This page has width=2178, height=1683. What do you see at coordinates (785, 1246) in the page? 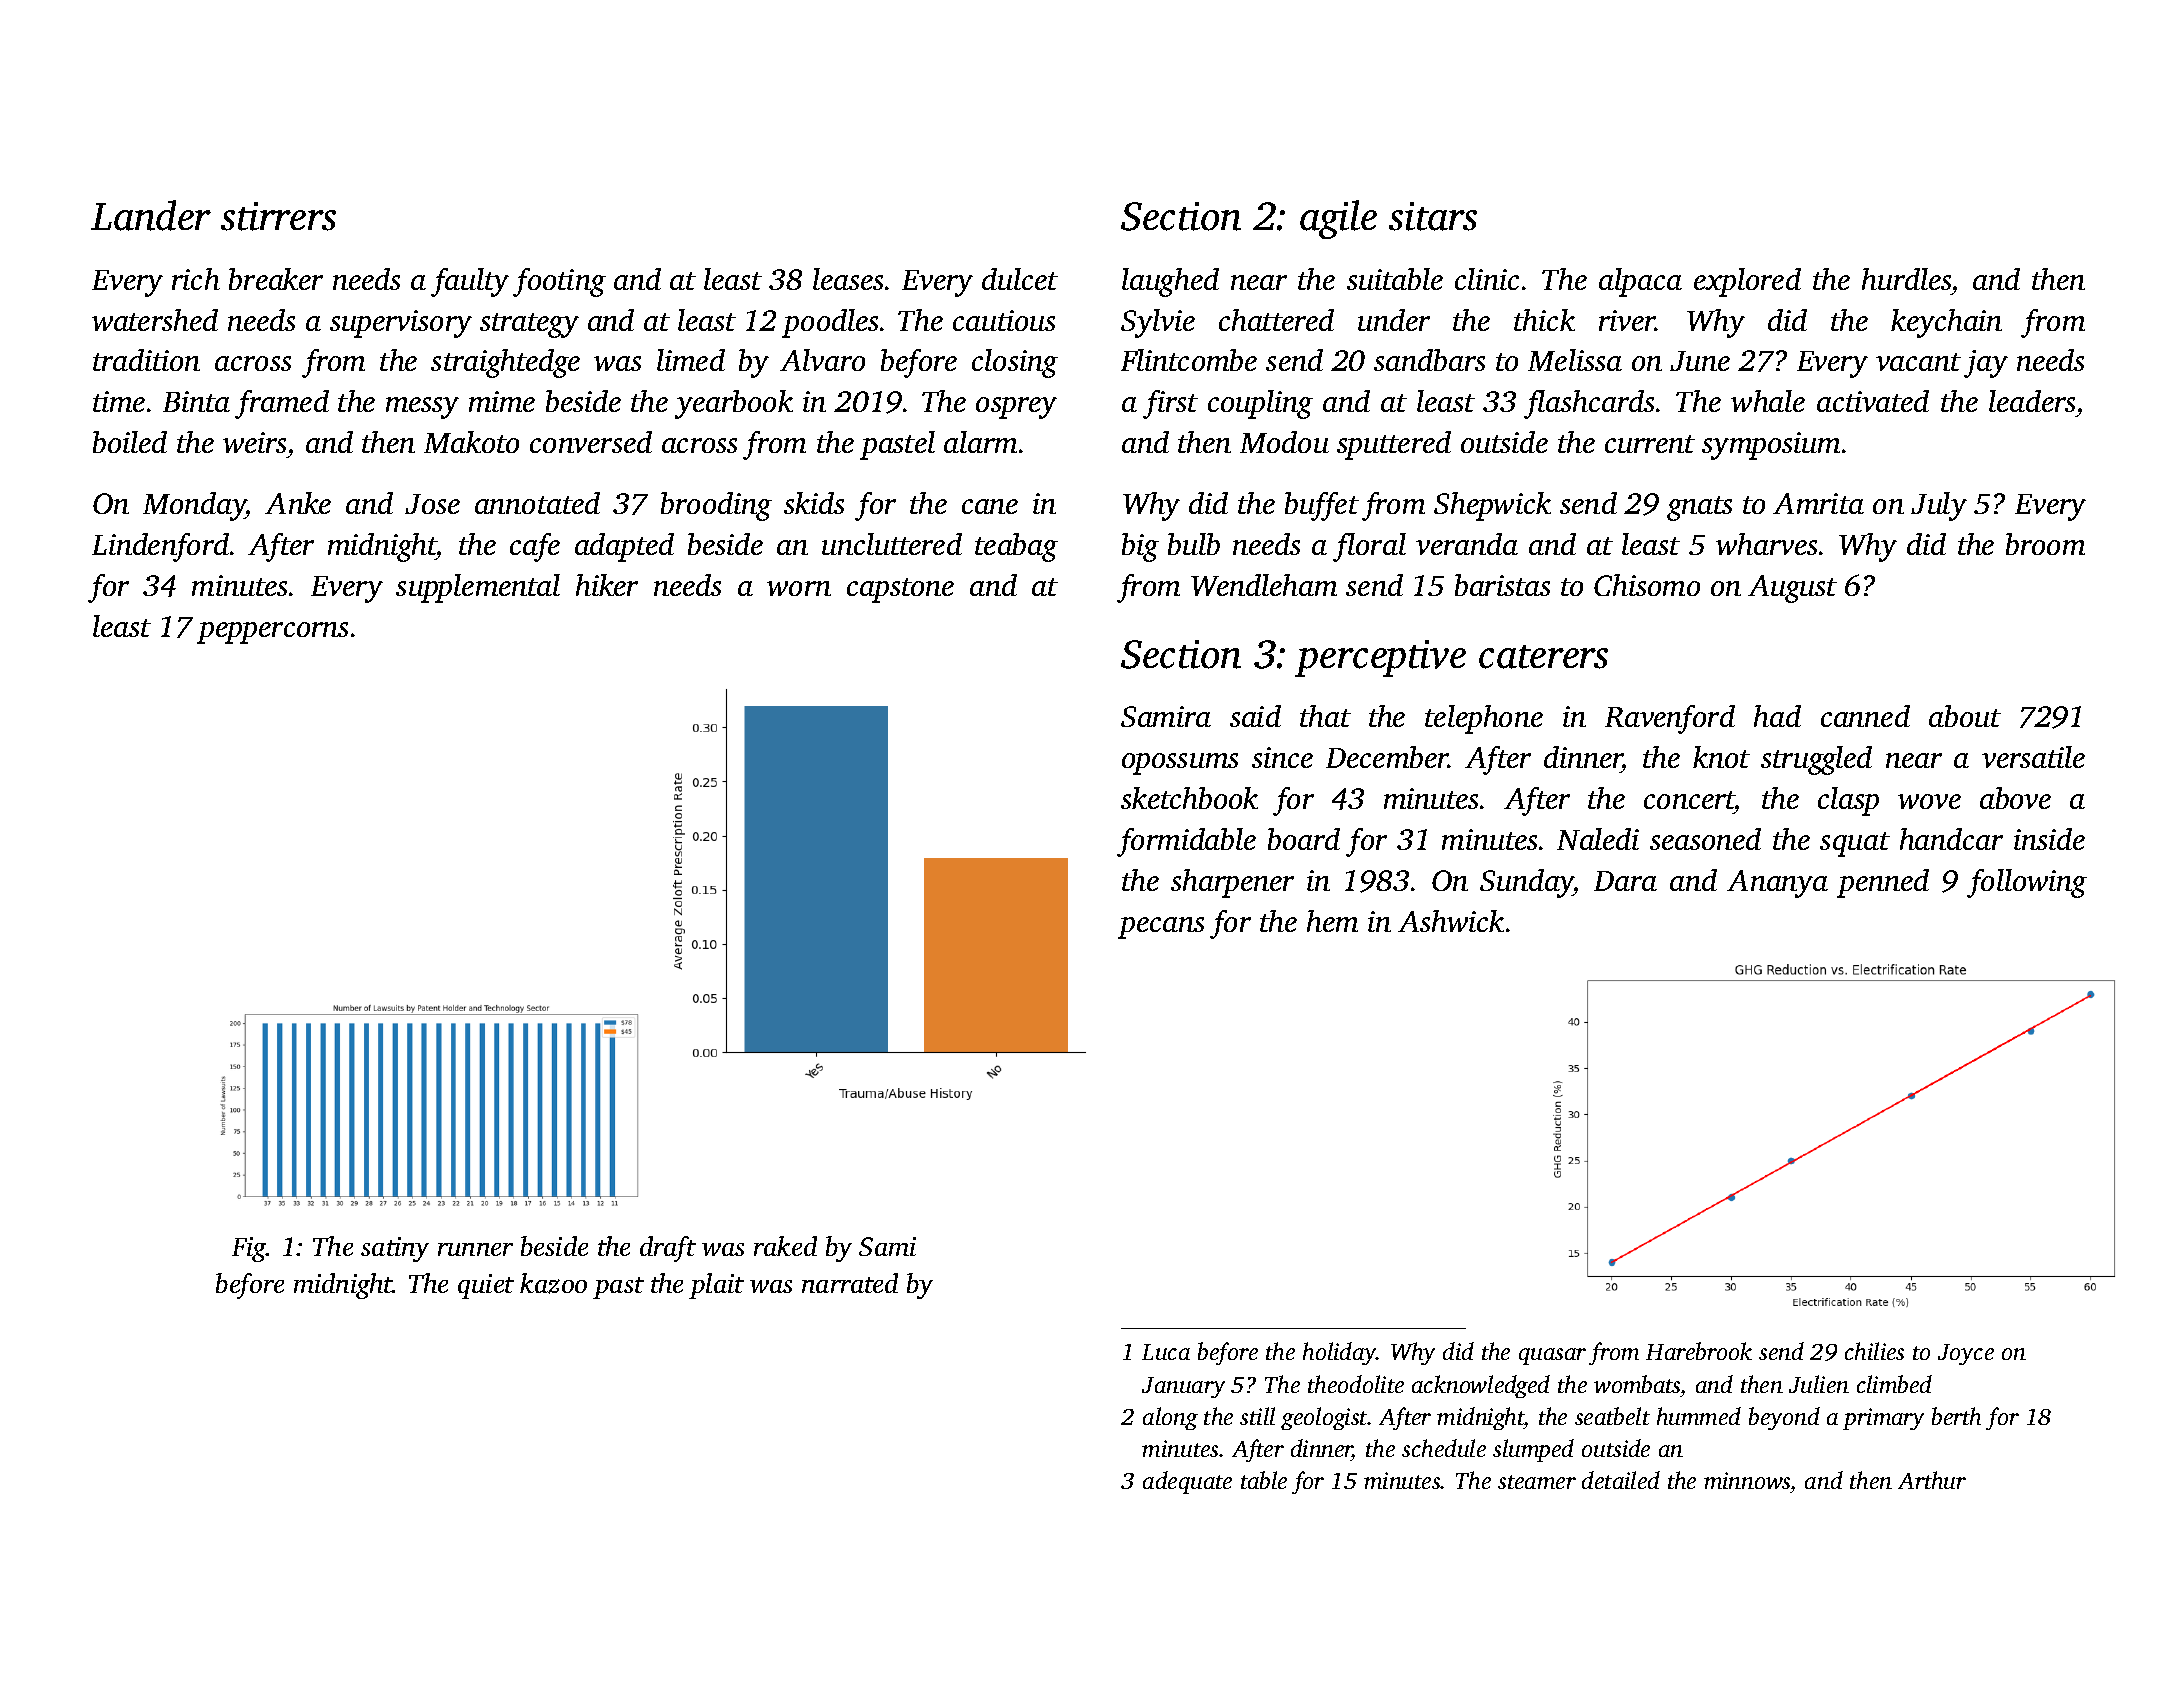
I see `raked` at bounding box center [785, 1246].
